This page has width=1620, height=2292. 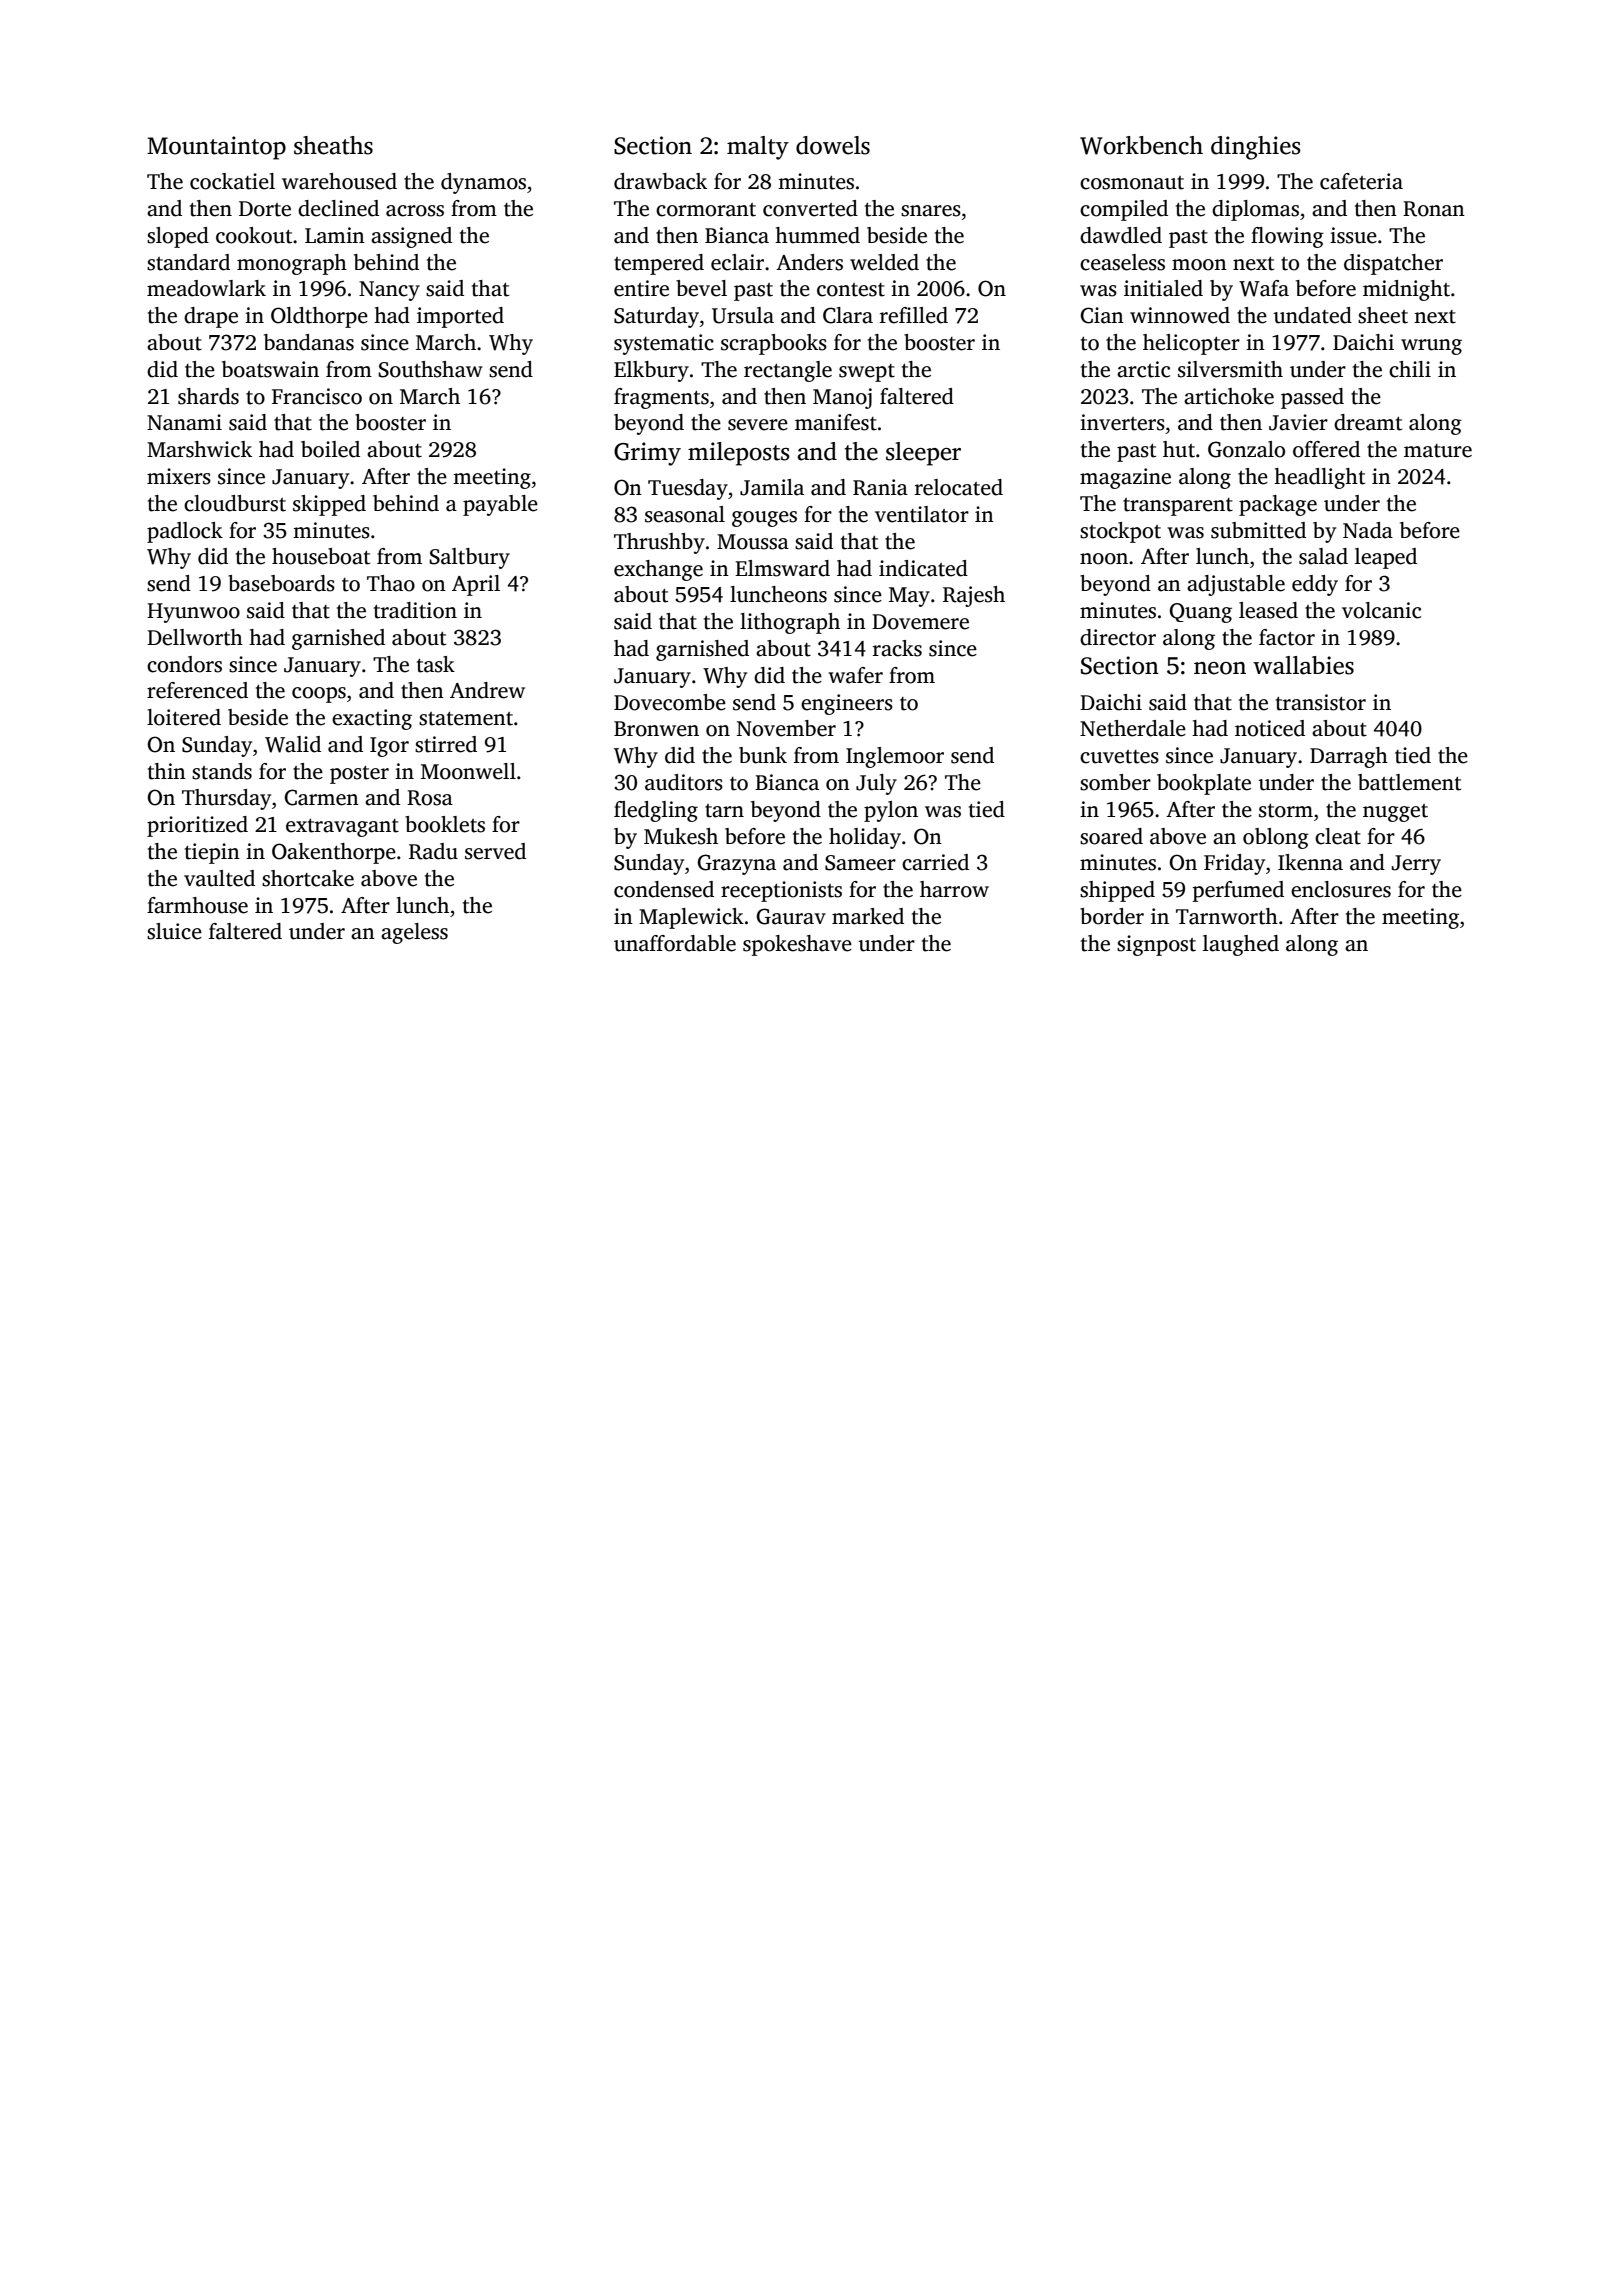 What do you see at coordinates (1353, 235) in the page?
I see `issue` at bounding box center [1353, 235].
